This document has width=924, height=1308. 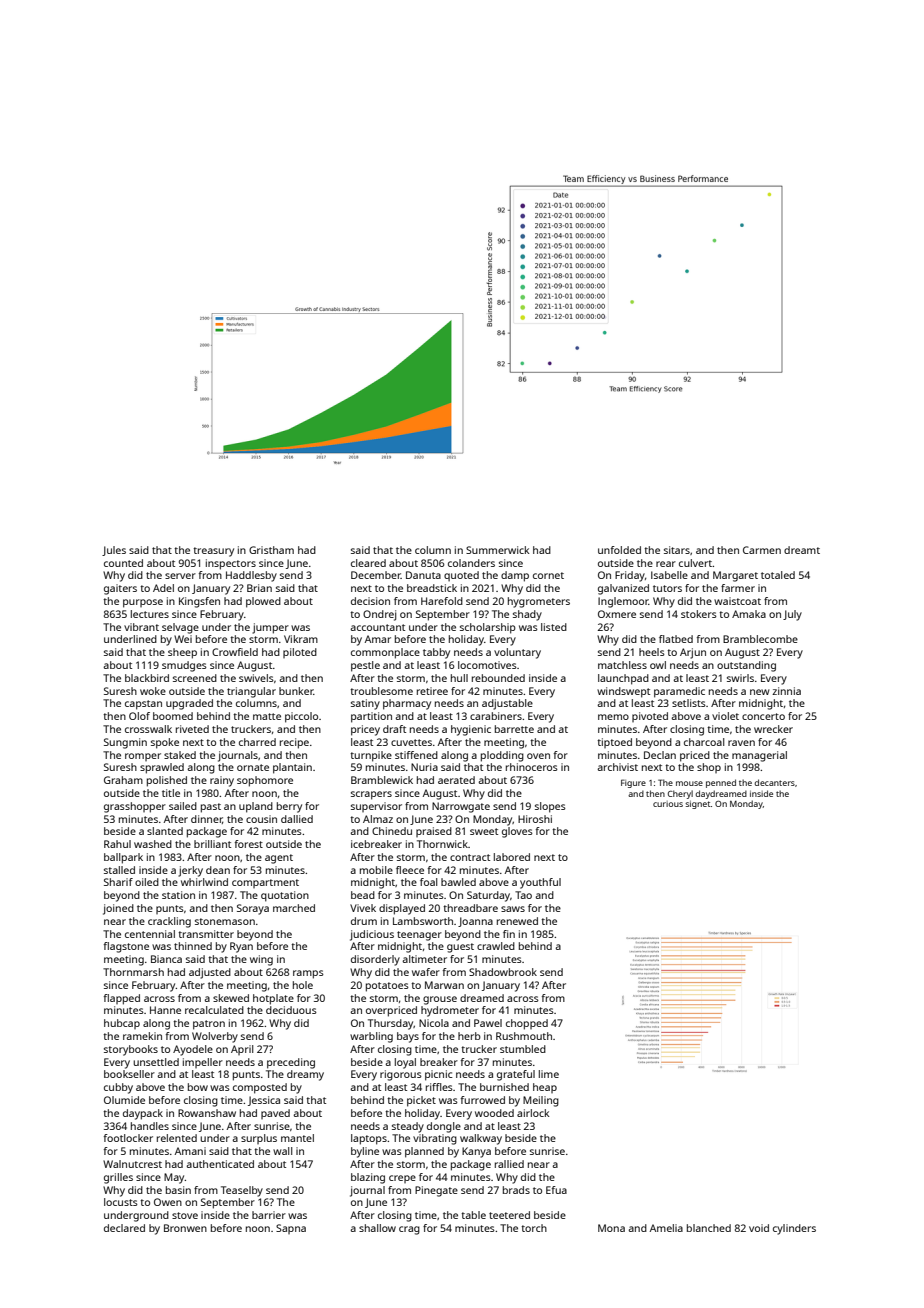 I want to click on swivels, so click(x=256, y=678).
